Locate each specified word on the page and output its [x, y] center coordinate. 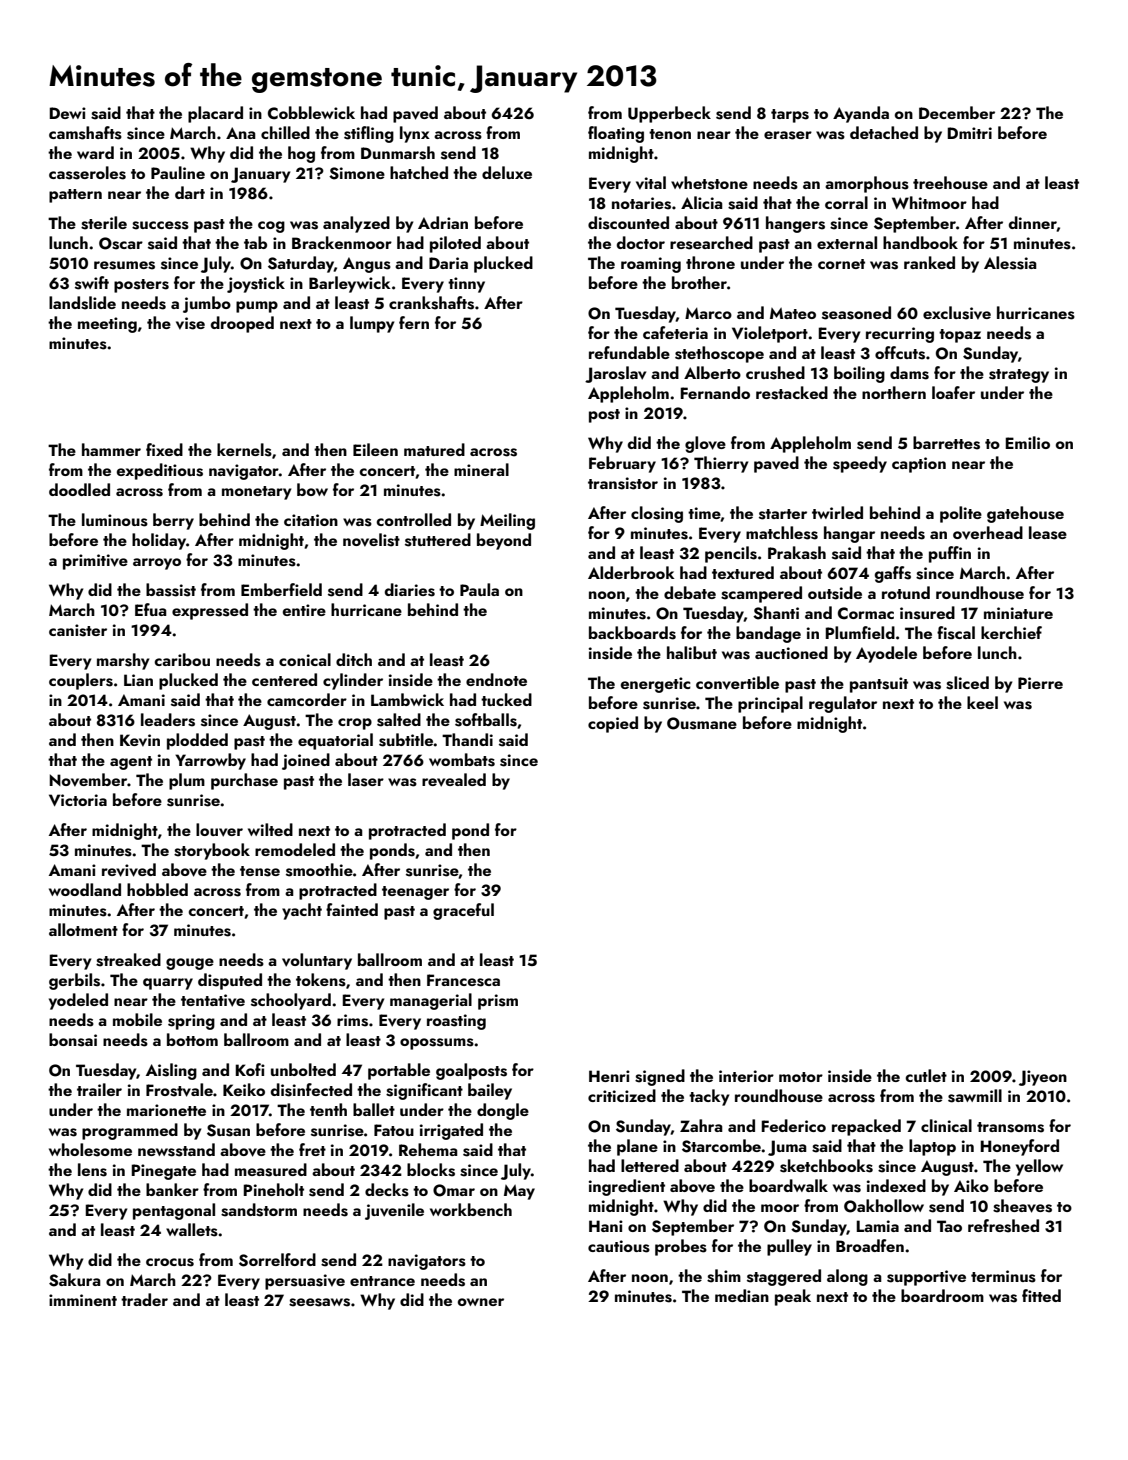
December [957, 112]
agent [131, 763]
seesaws [319, 1302]
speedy [860, 464]
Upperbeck [669, 114]
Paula [479, 589]
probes [681, 1247]
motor [801, 1077]
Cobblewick [311, 113]
